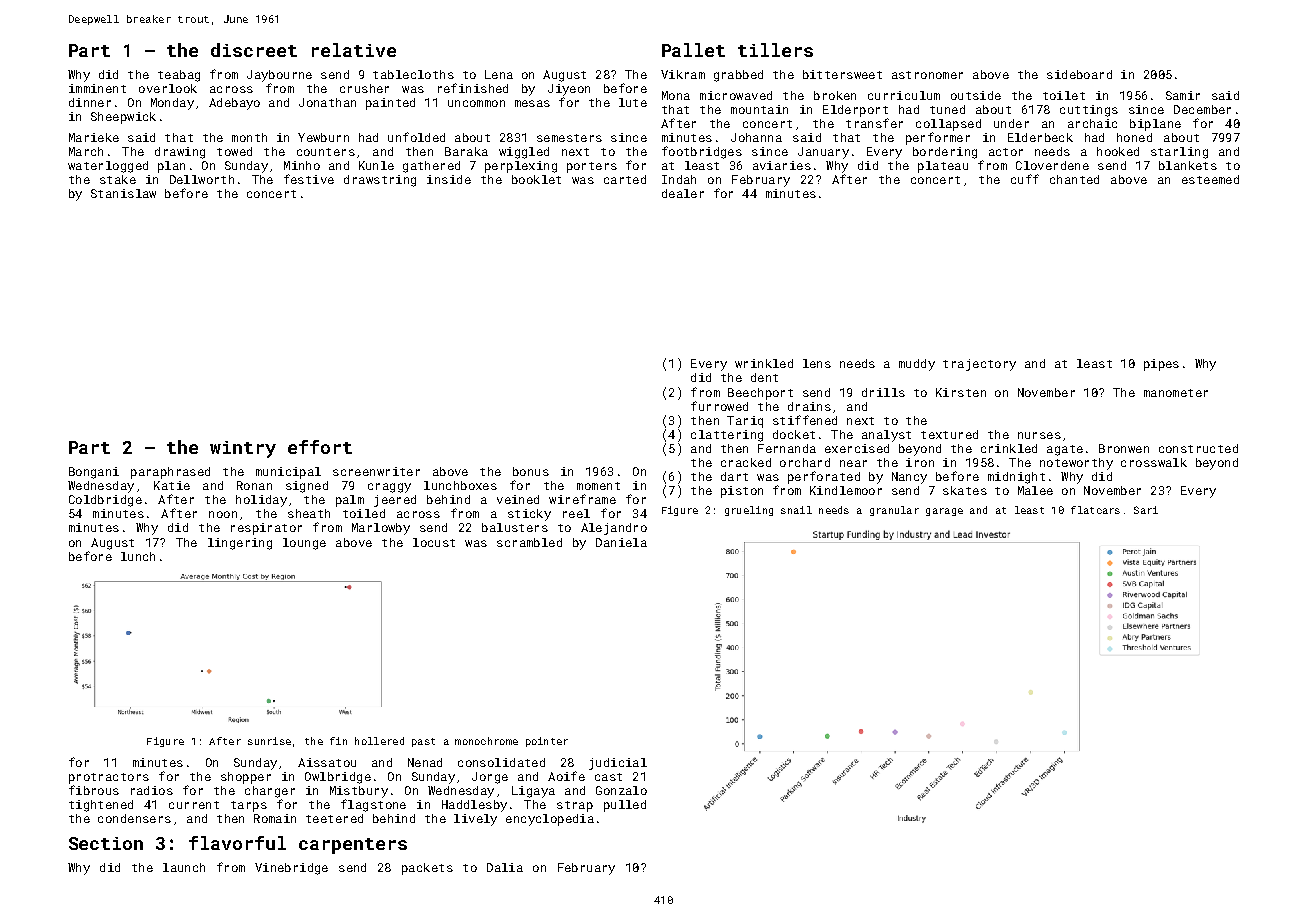 The image size is (1308, 924). Describe the element at coordinates (621, 542) in the image. I see `Daniela` at that location.
